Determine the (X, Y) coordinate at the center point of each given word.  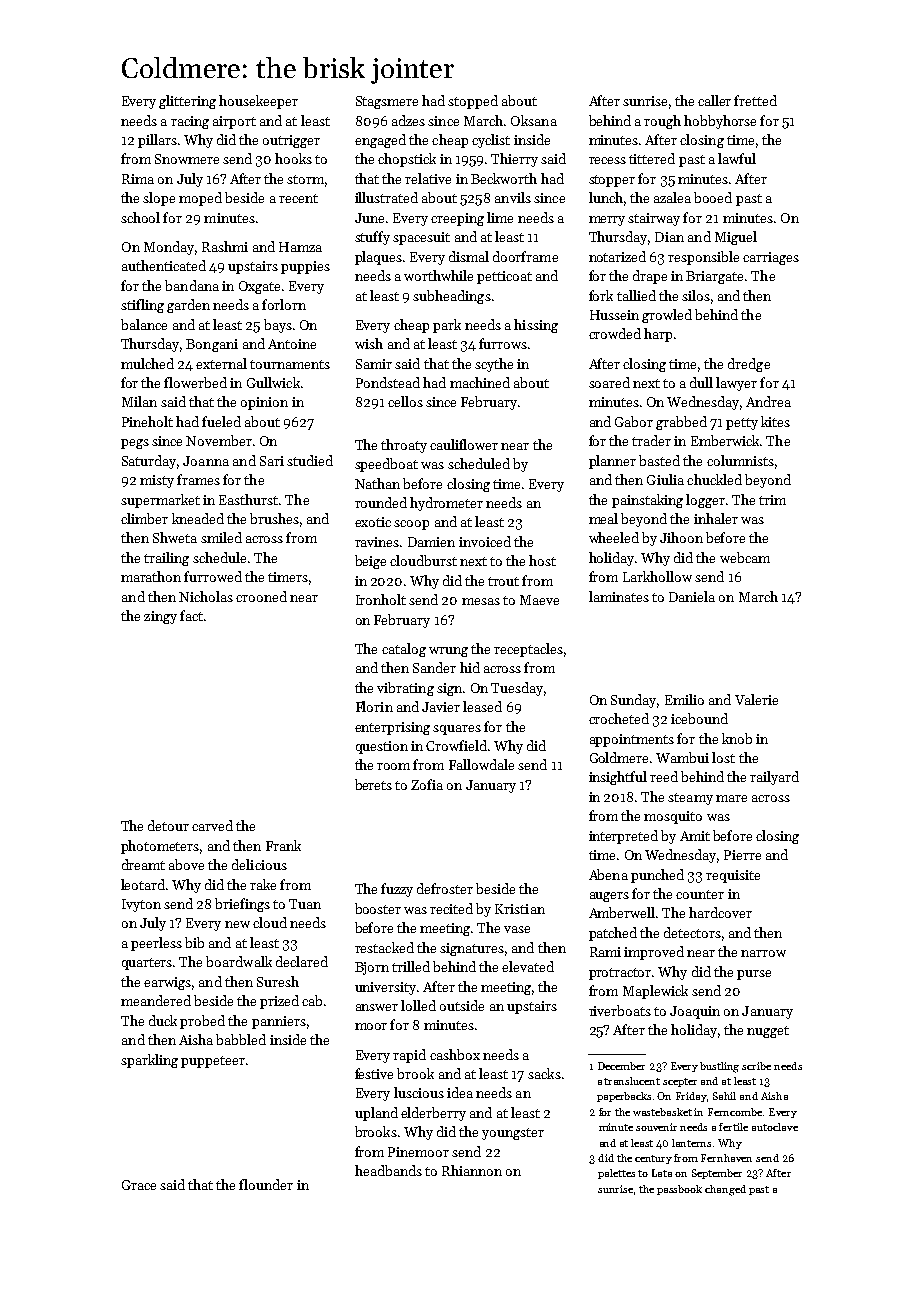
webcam (745, 557)
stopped (473, 102)
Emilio (684, 699)
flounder (266, 1184)
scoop (411, 525)
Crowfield (456, 745)
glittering (187, 102)
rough (662, 122)
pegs (135, 444)
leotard (143, 884)
